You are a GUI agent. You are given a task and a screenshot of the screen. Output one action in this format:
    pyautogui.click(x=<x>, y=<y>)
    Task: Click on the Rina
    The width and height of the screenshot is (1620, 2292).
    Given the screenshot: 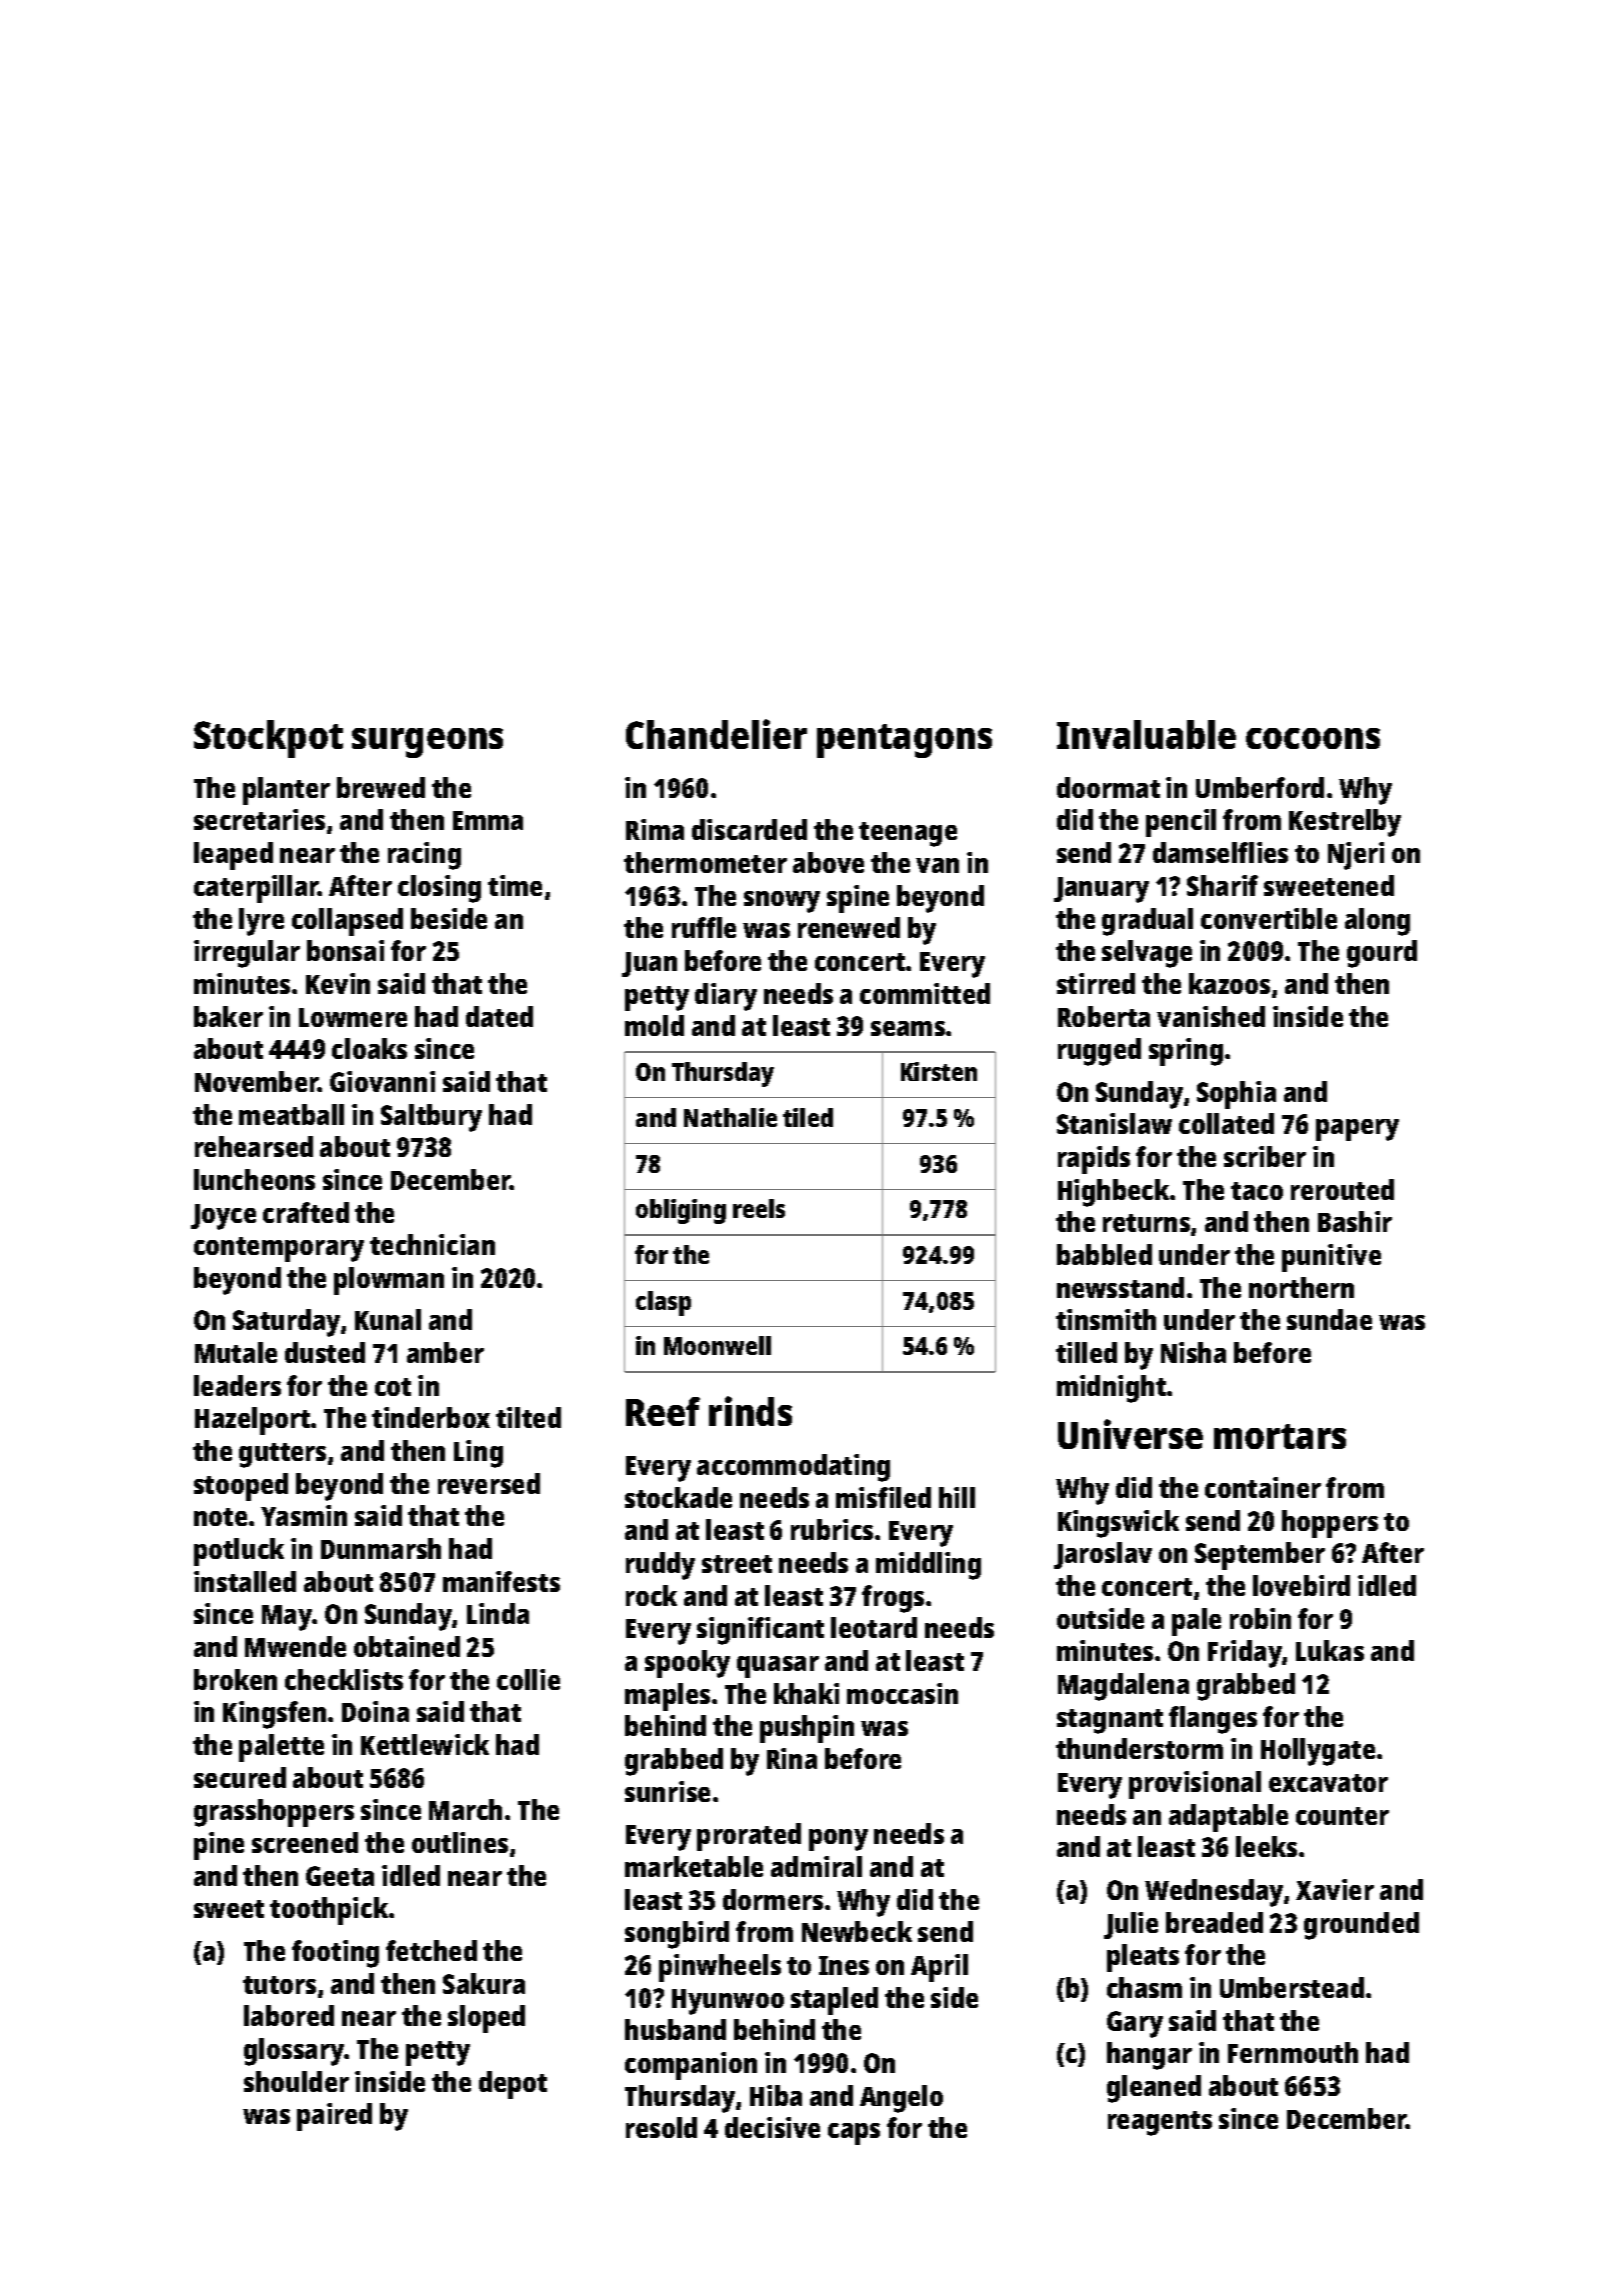 What is the action you would take?
    pyautogui.click(x=792, y=1758)
